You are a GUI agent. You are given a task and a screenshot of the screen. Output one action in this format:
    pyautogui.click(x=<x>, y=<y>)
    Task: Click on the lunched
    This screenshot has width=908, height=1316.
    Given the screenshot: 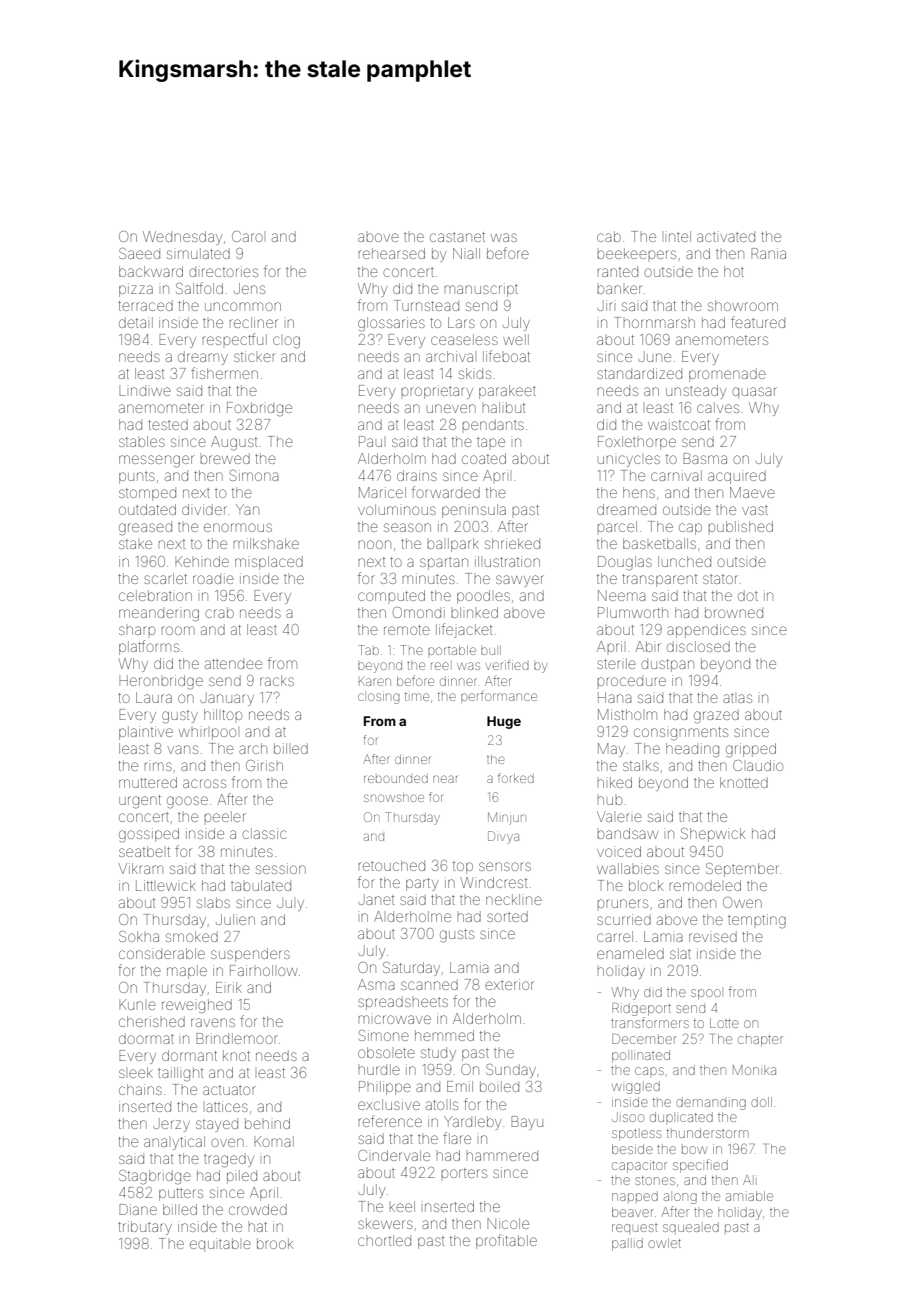 What is the action you would take?
    pyautogui.click(x=684, y=561)
